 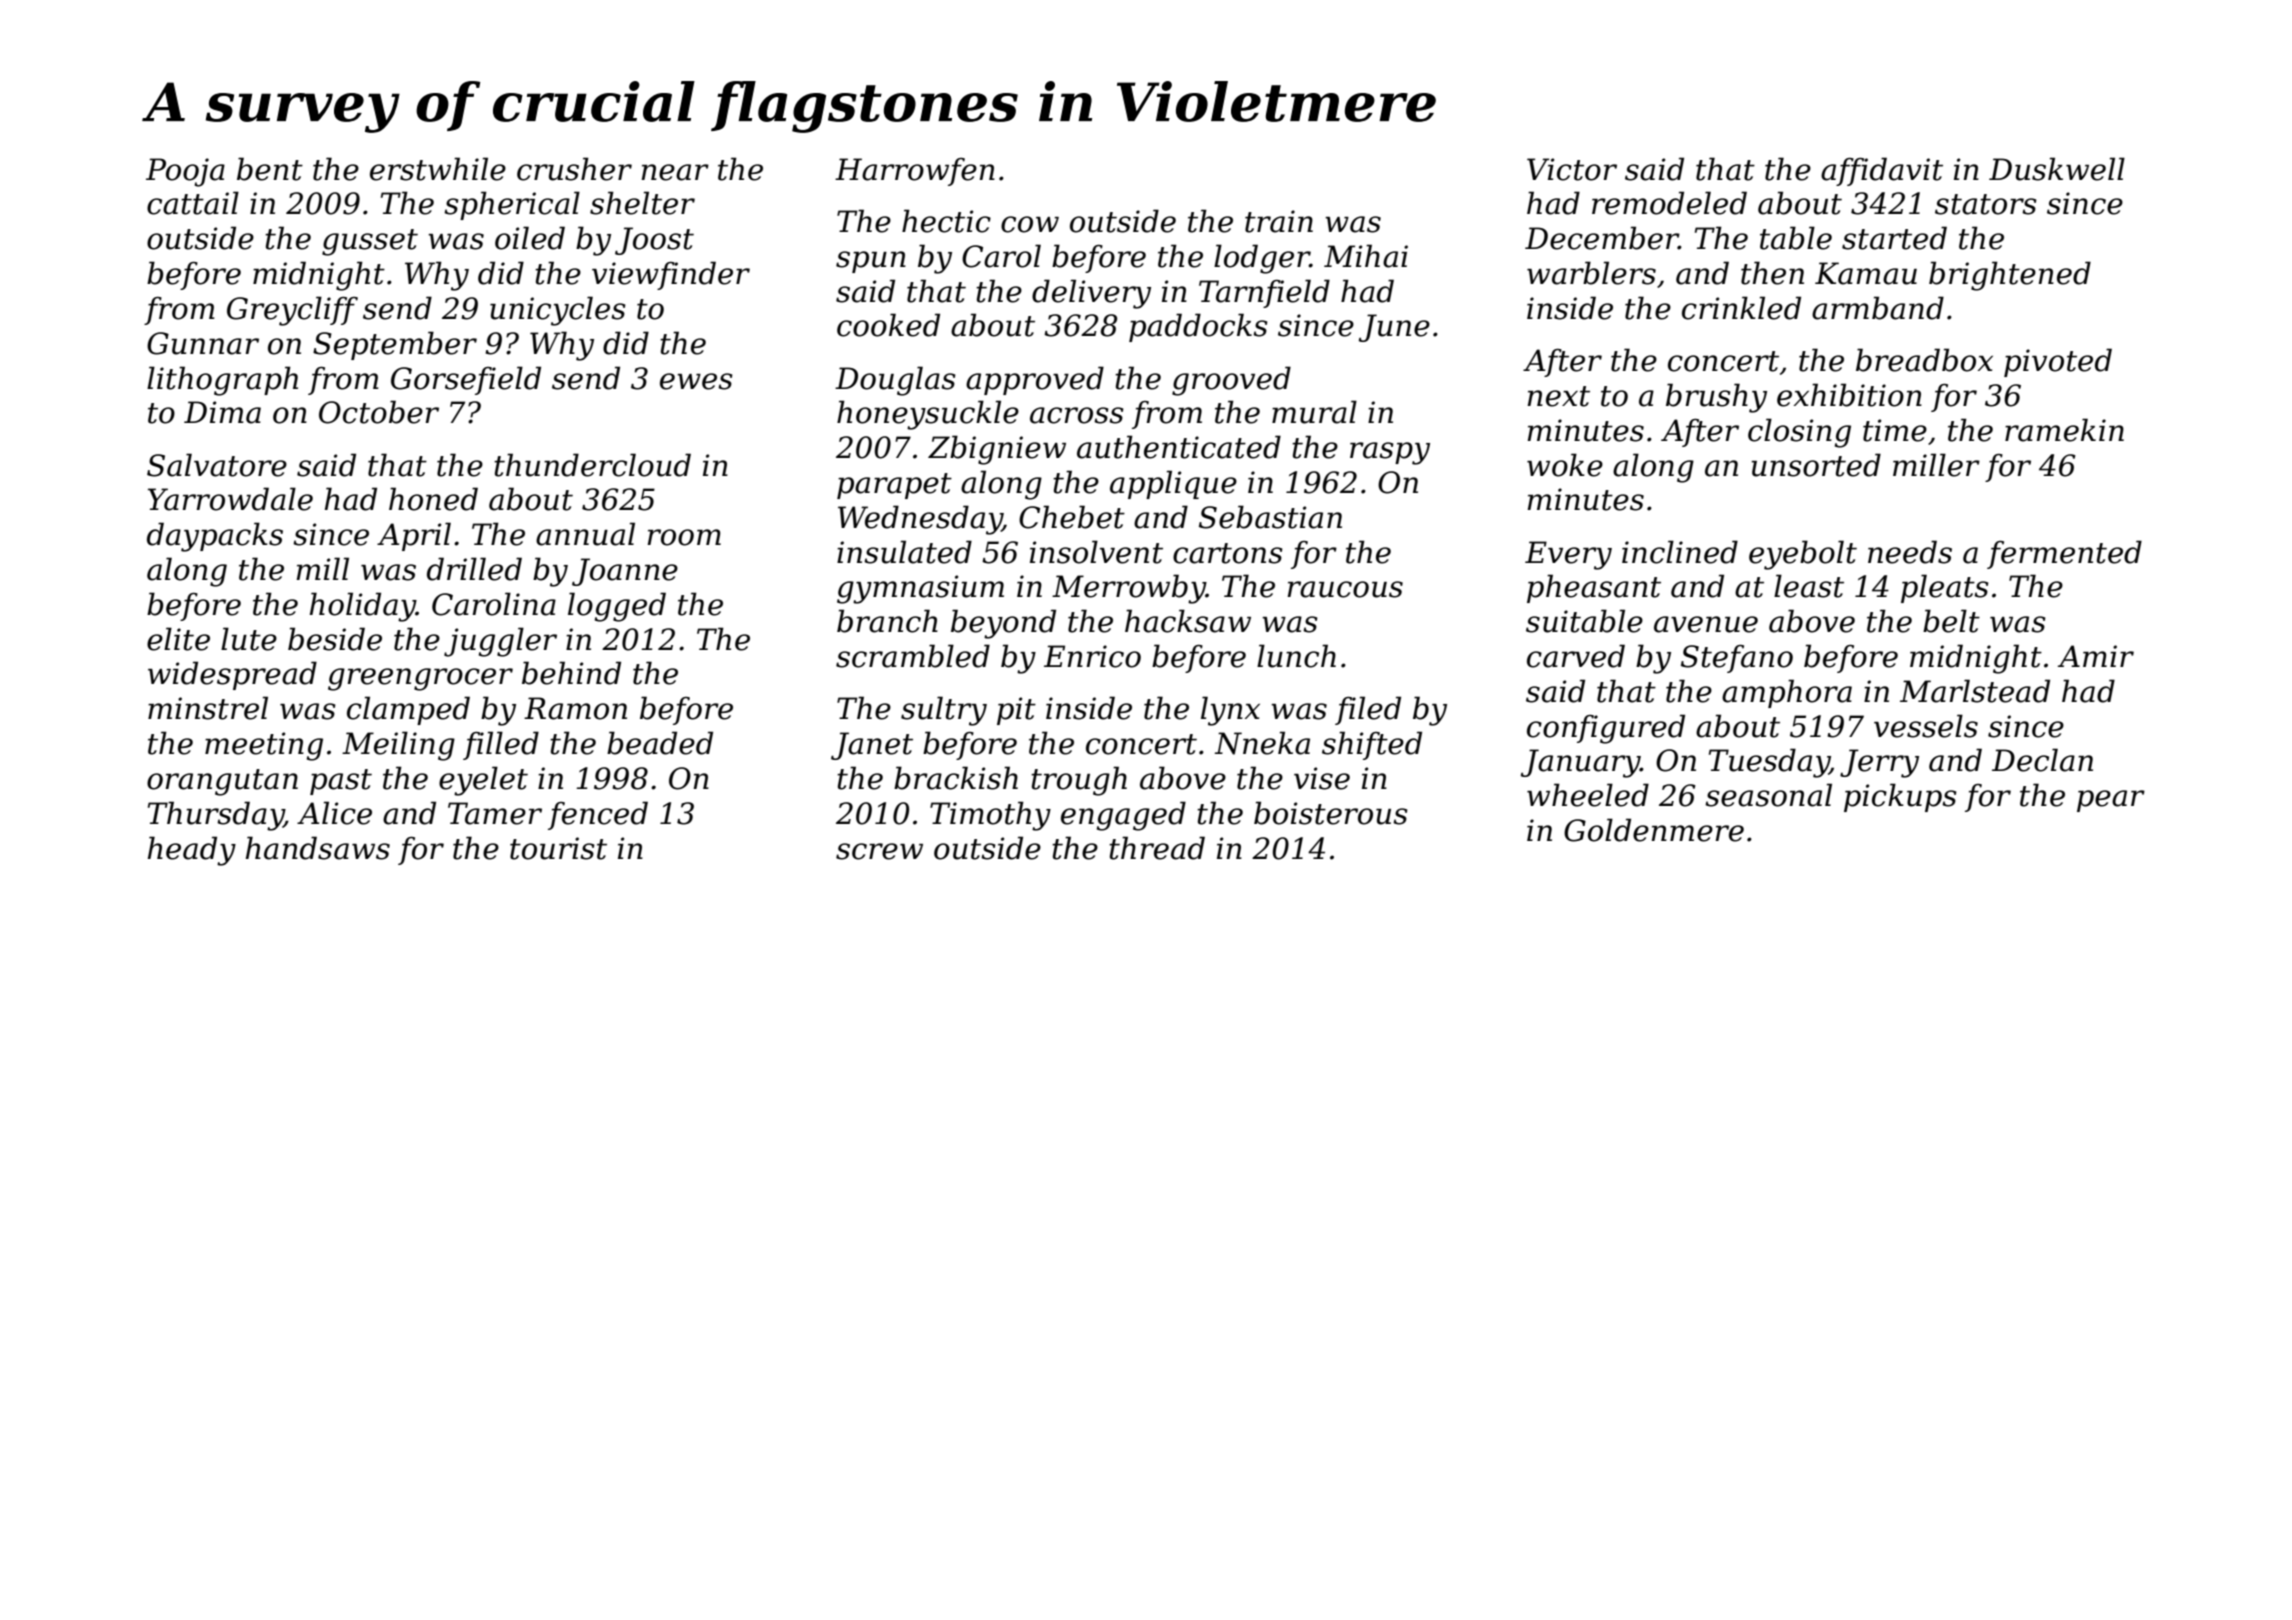 I want to click on branch, so click(x=887, y=621).
